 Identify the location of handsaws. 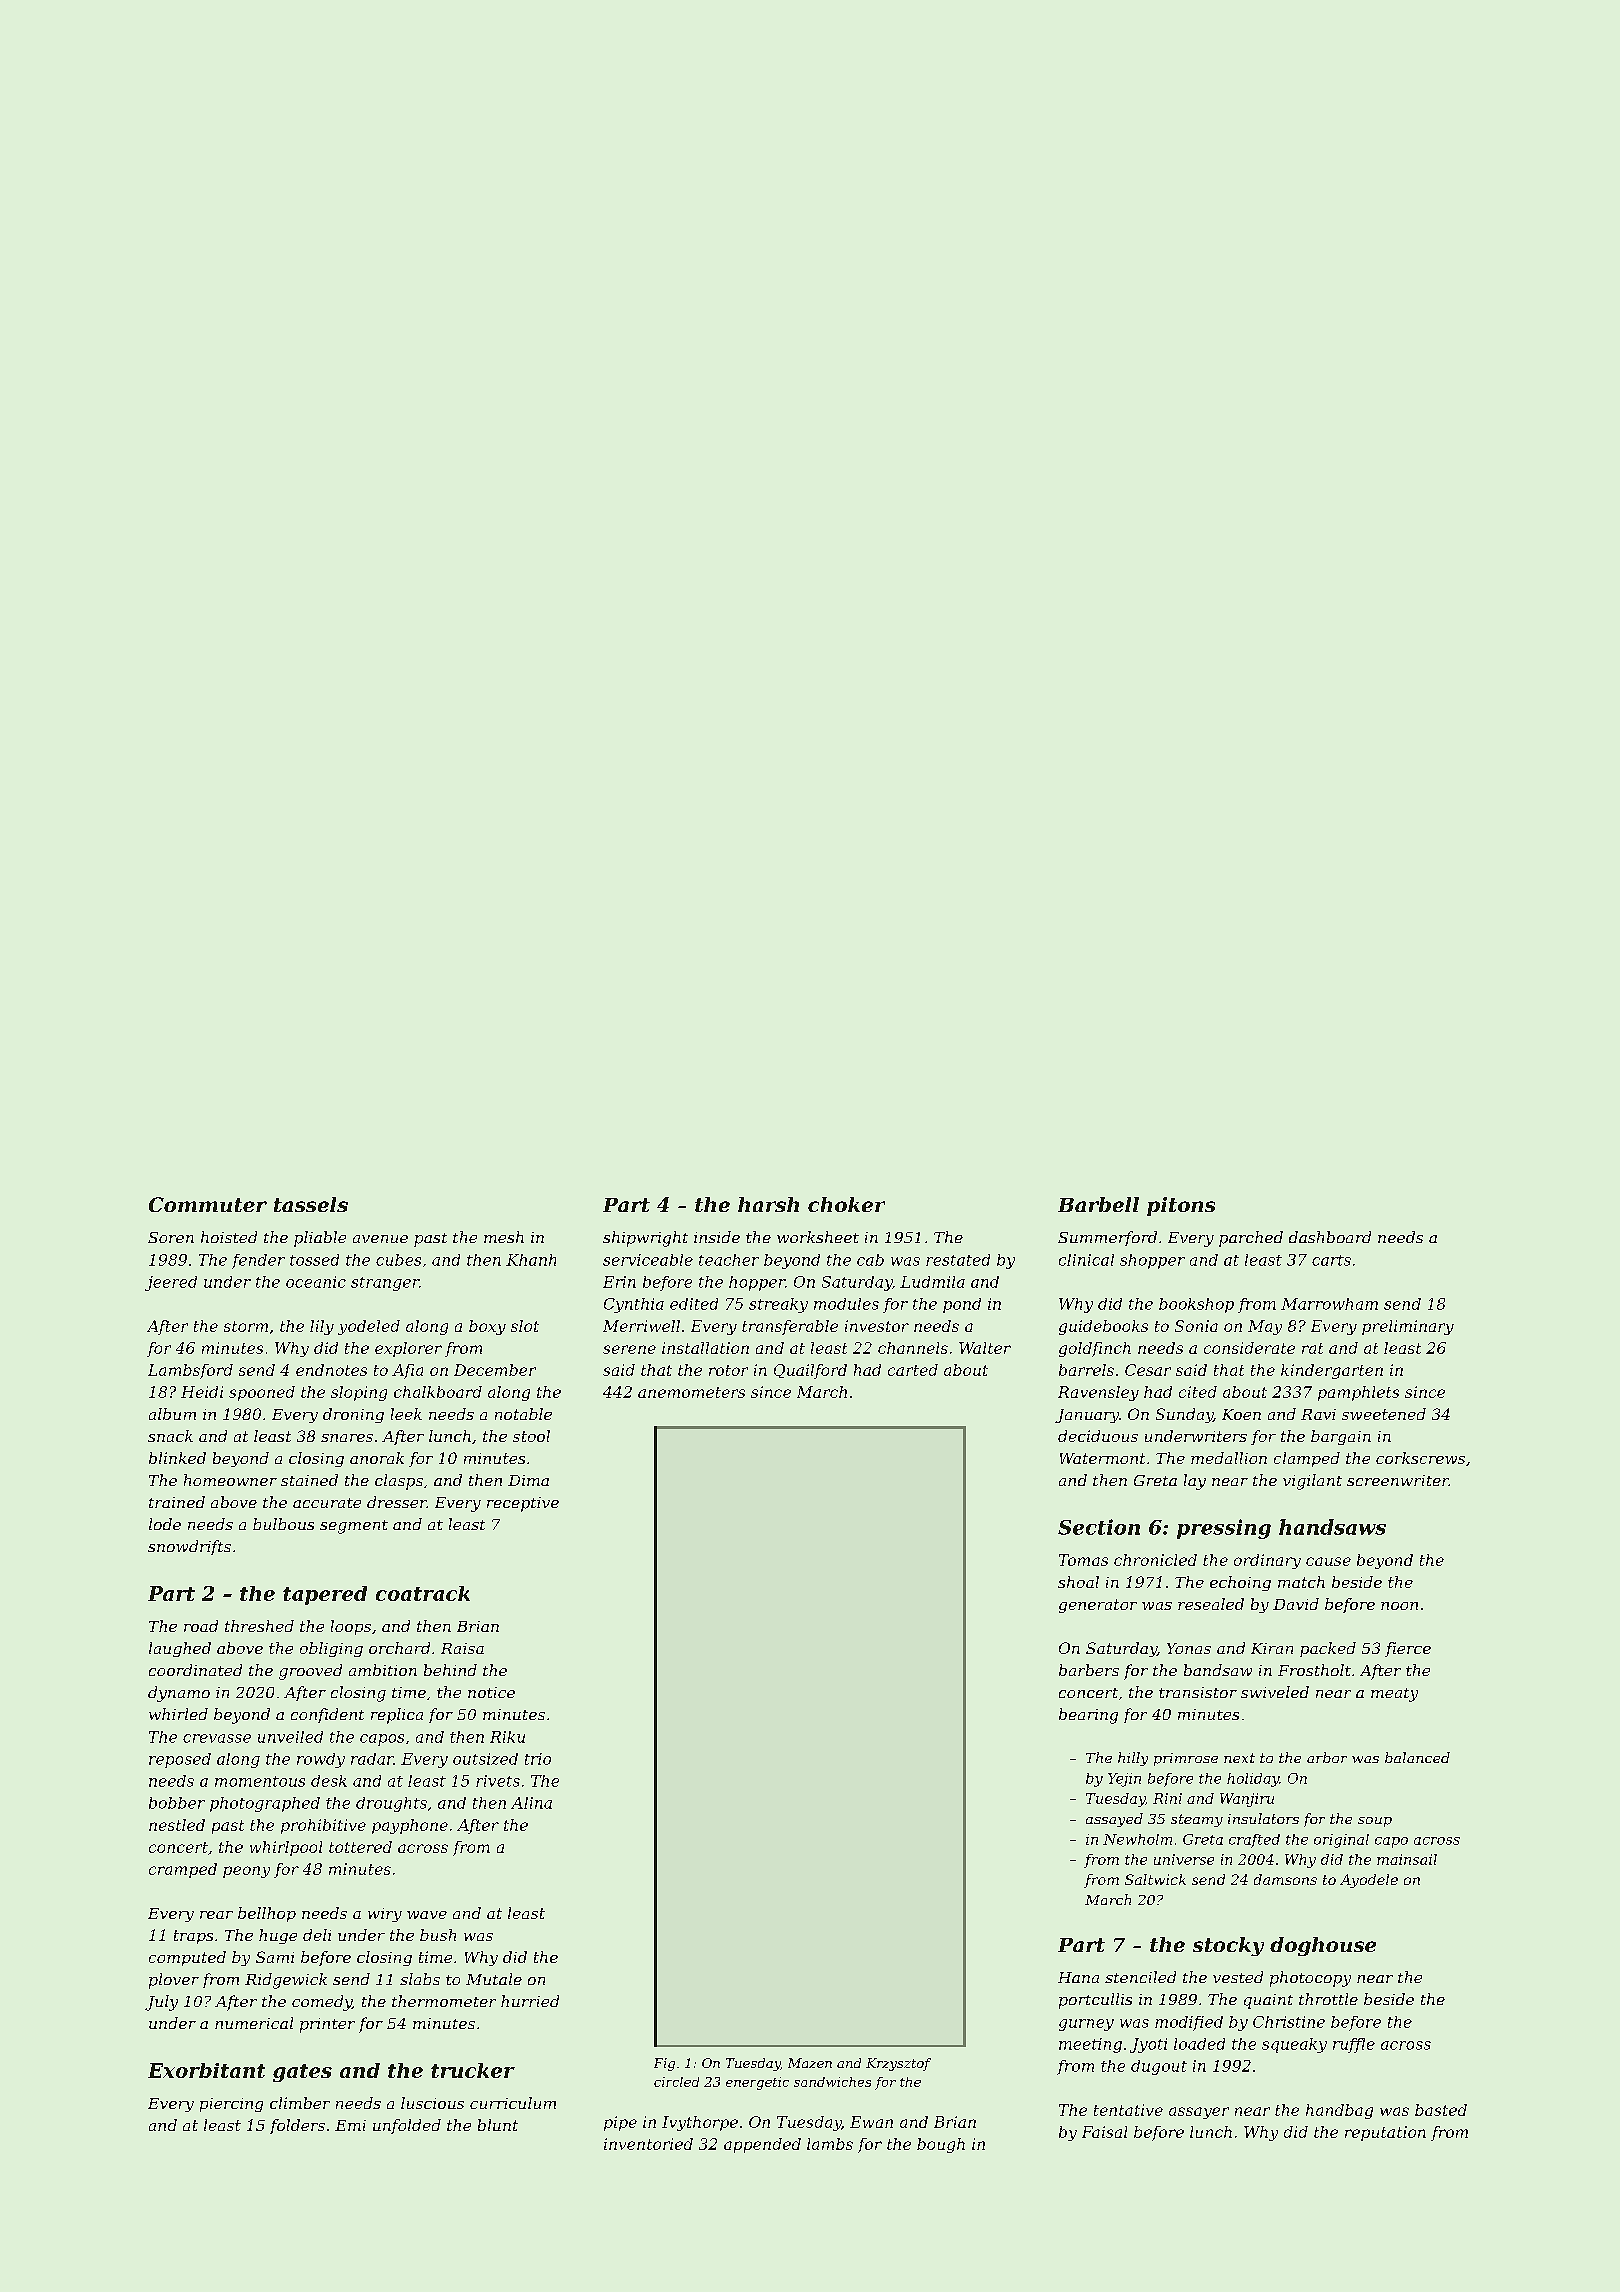
(1332, 1527).
